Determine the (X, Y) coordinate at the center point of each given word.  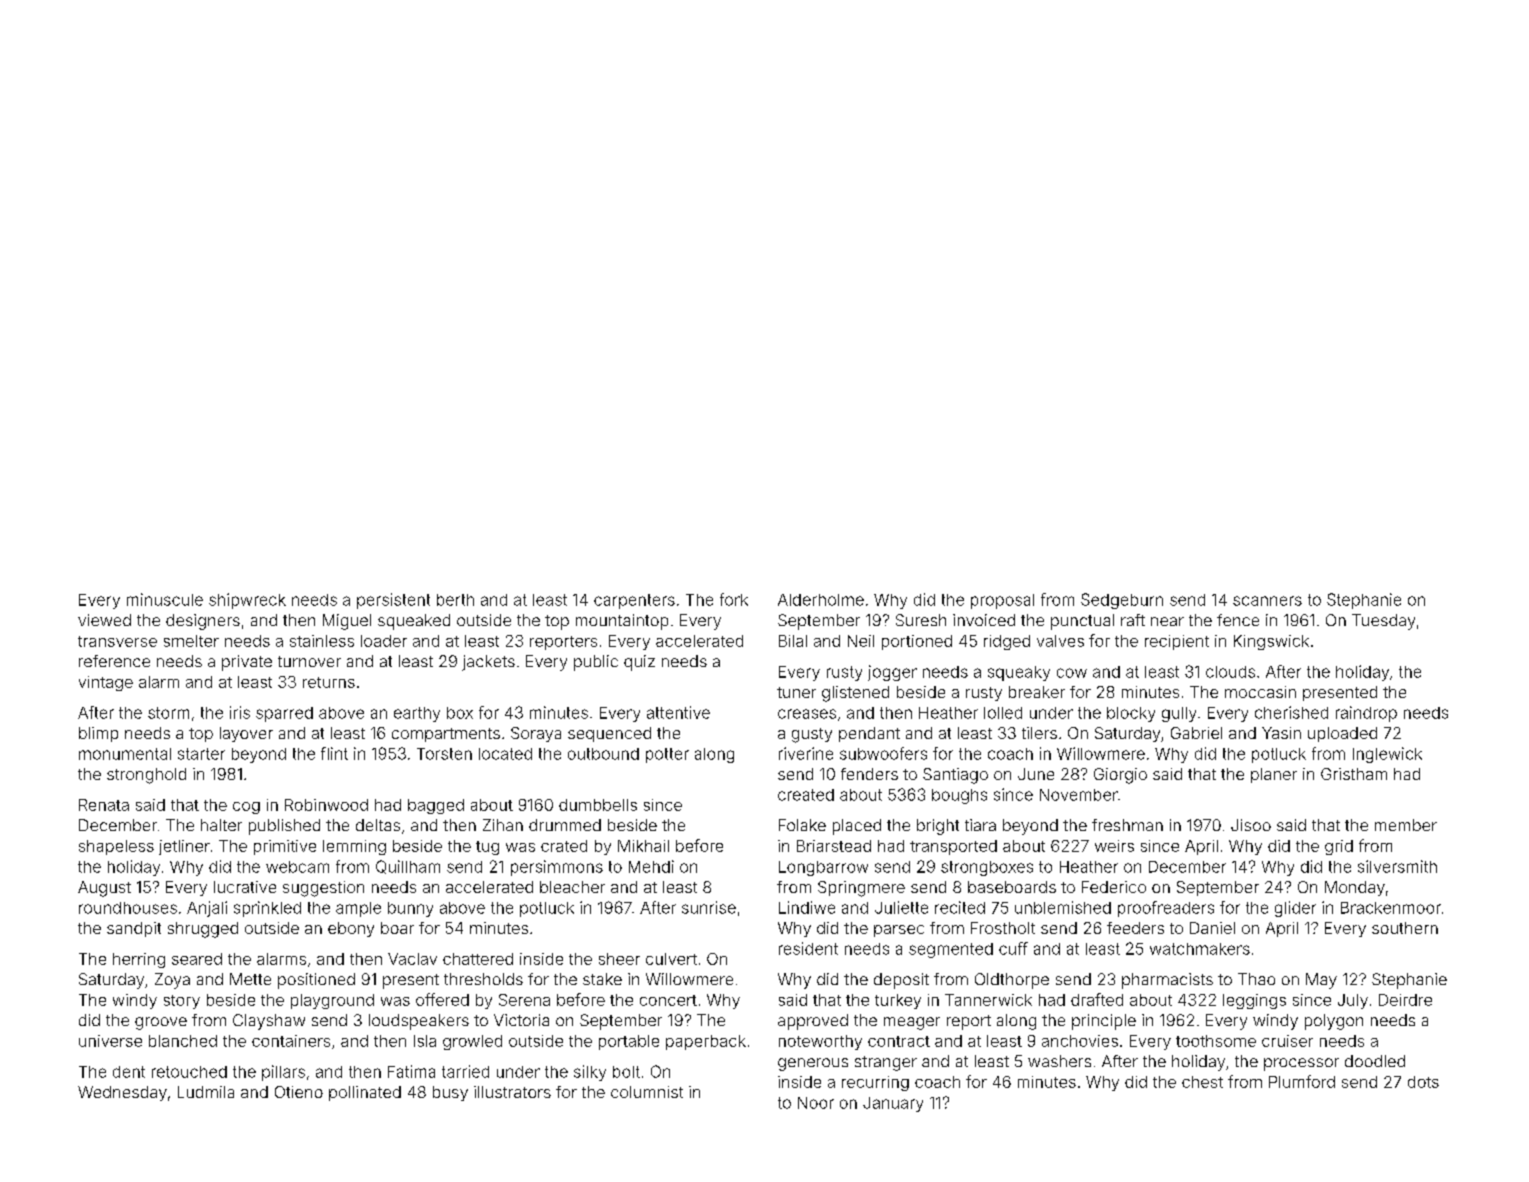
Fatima (411, 1071)
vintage (106, 683)
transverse (117, 641)
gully (1179, 714)
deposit (901, 981)
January (893, 1104)
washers (1059, 1061)
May (1321, 981)
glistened (855, 694)
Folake (802, 825)
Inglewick (1387, 755)
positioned (316, 981)
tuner (796, 692)
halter (221, 825)
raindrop (1366, 714)
